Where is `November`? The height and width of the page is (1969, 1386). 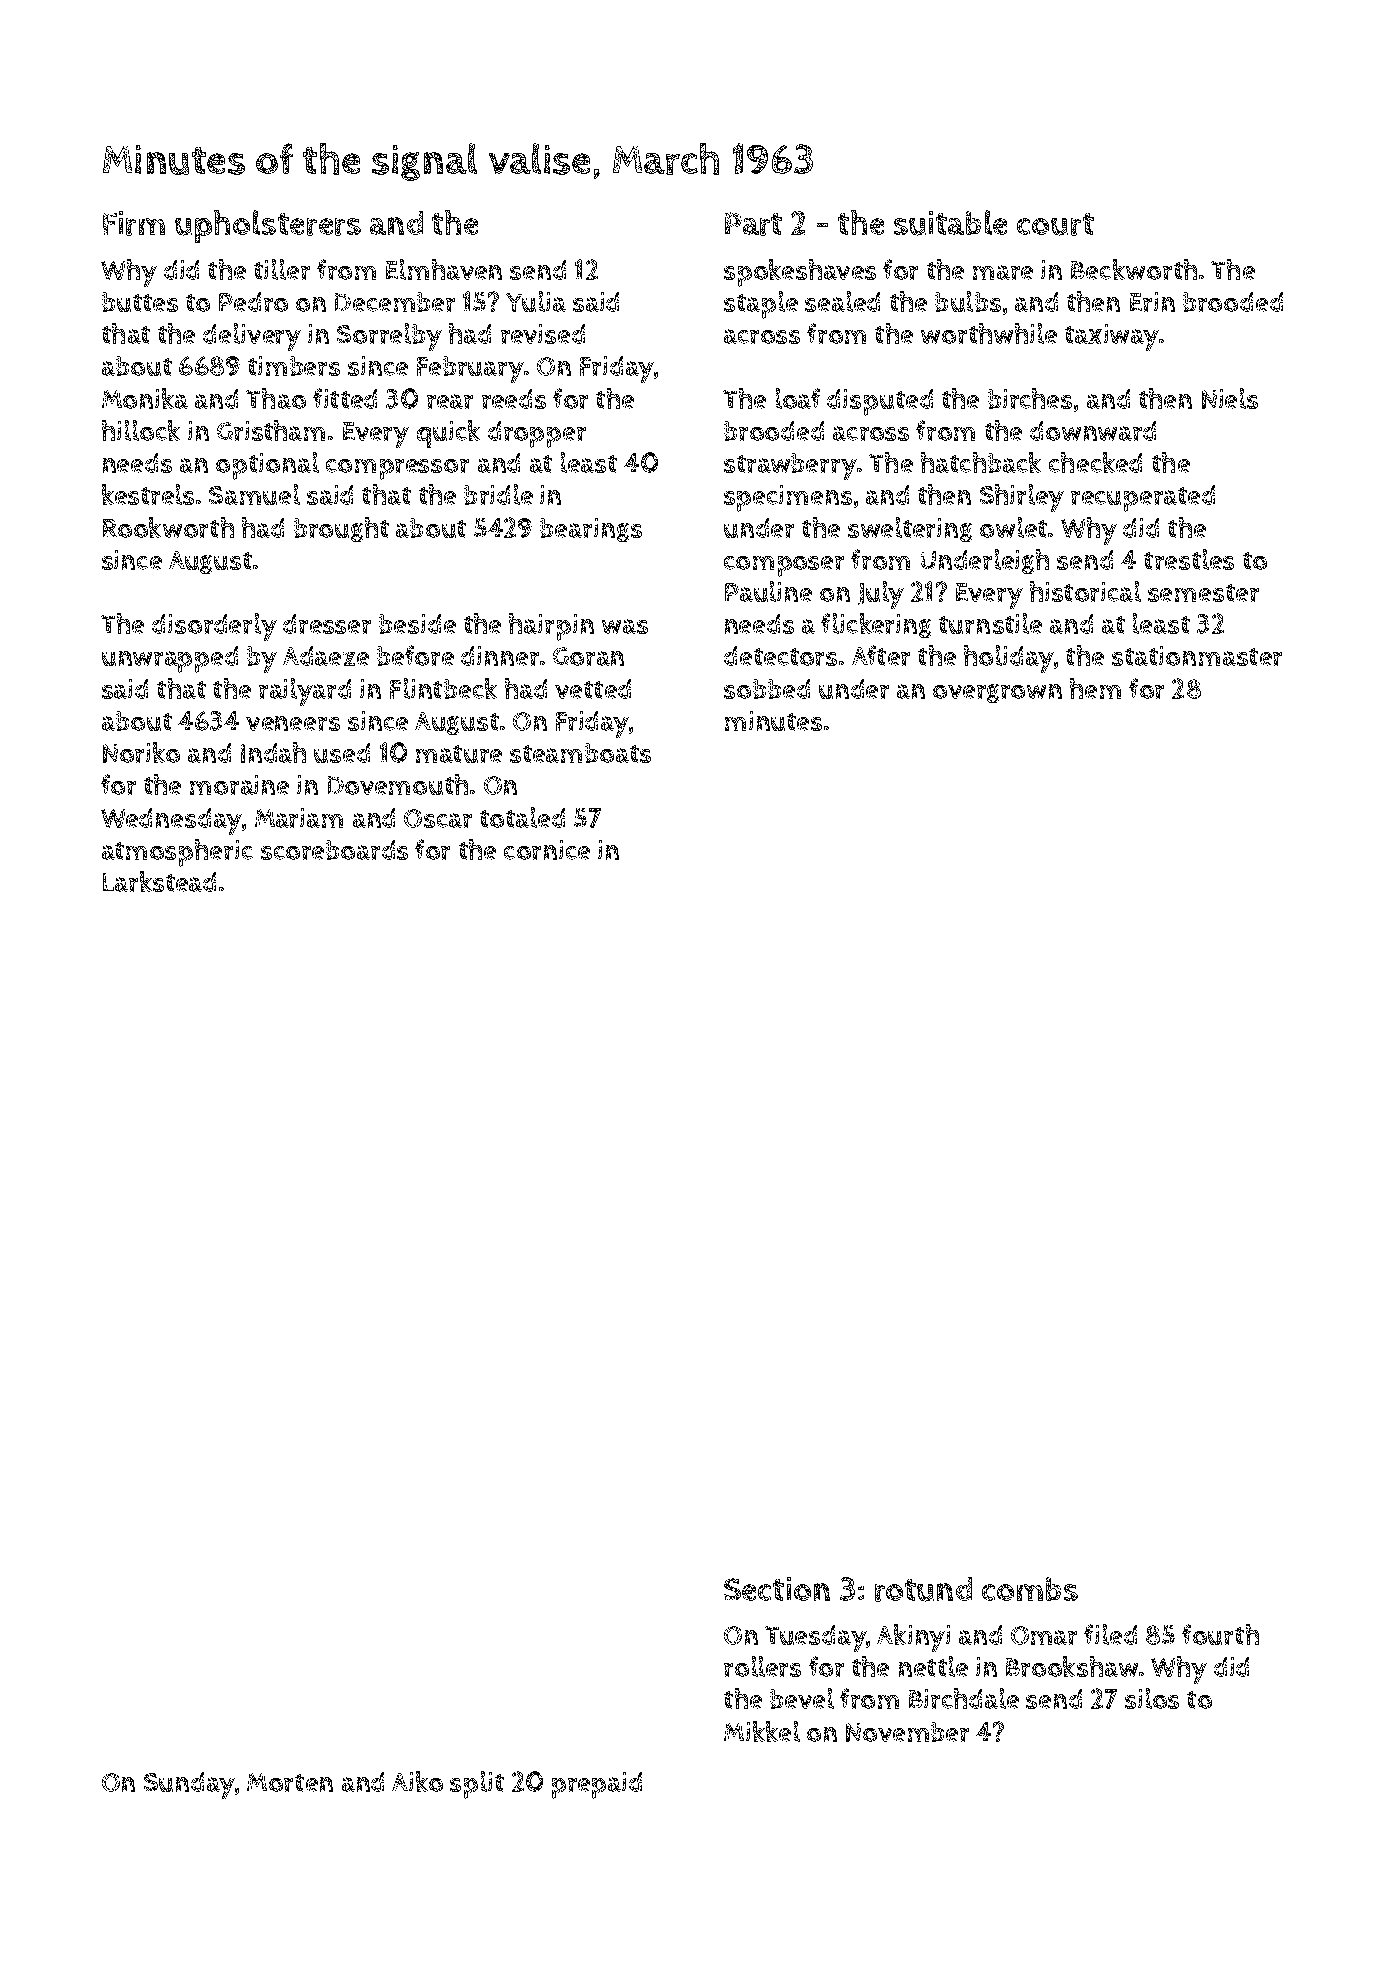 November is located at coordinates (907, 1732).
